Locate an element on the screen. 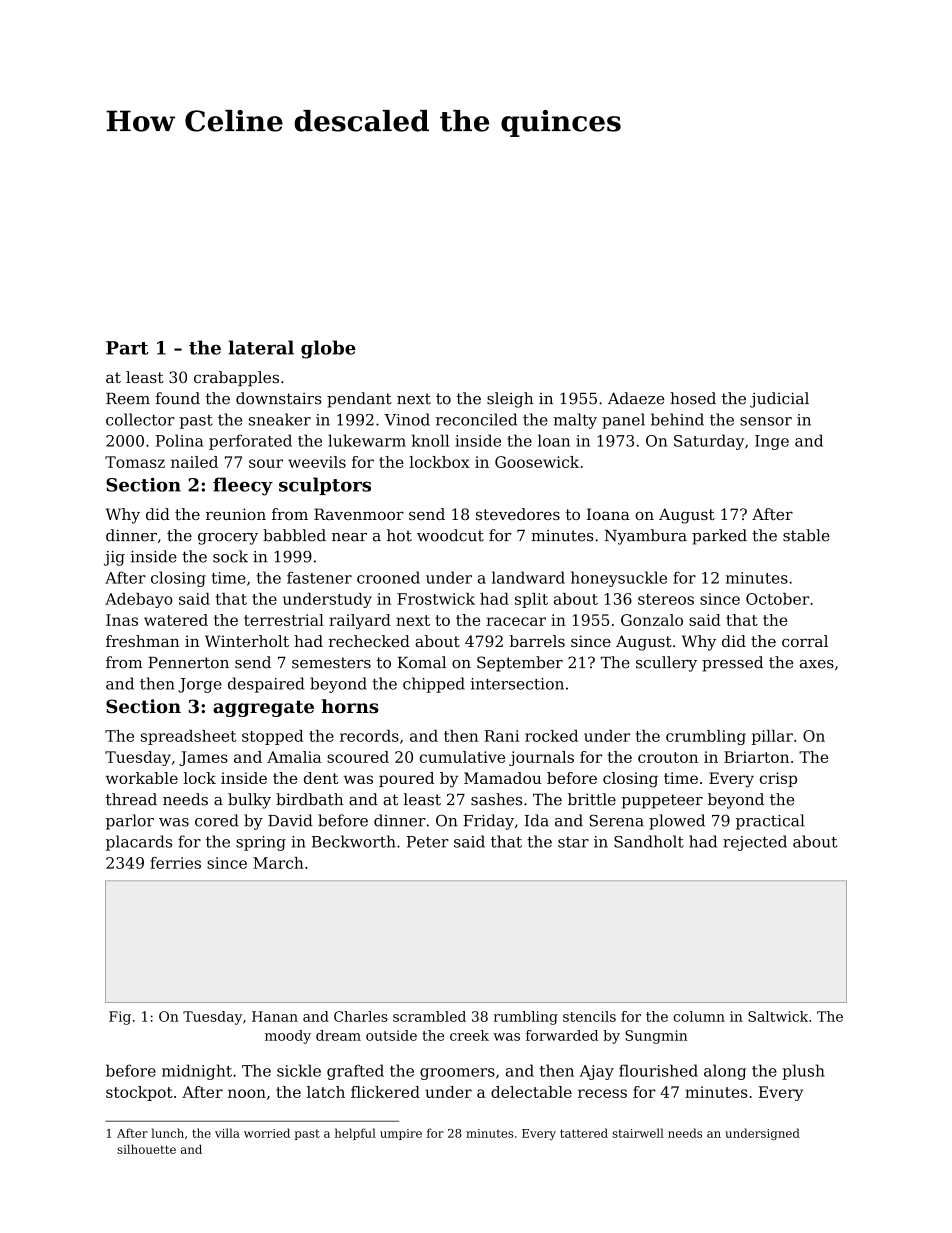 The image size is (952, 1233). pendant is located at coordinates (359, 400).
